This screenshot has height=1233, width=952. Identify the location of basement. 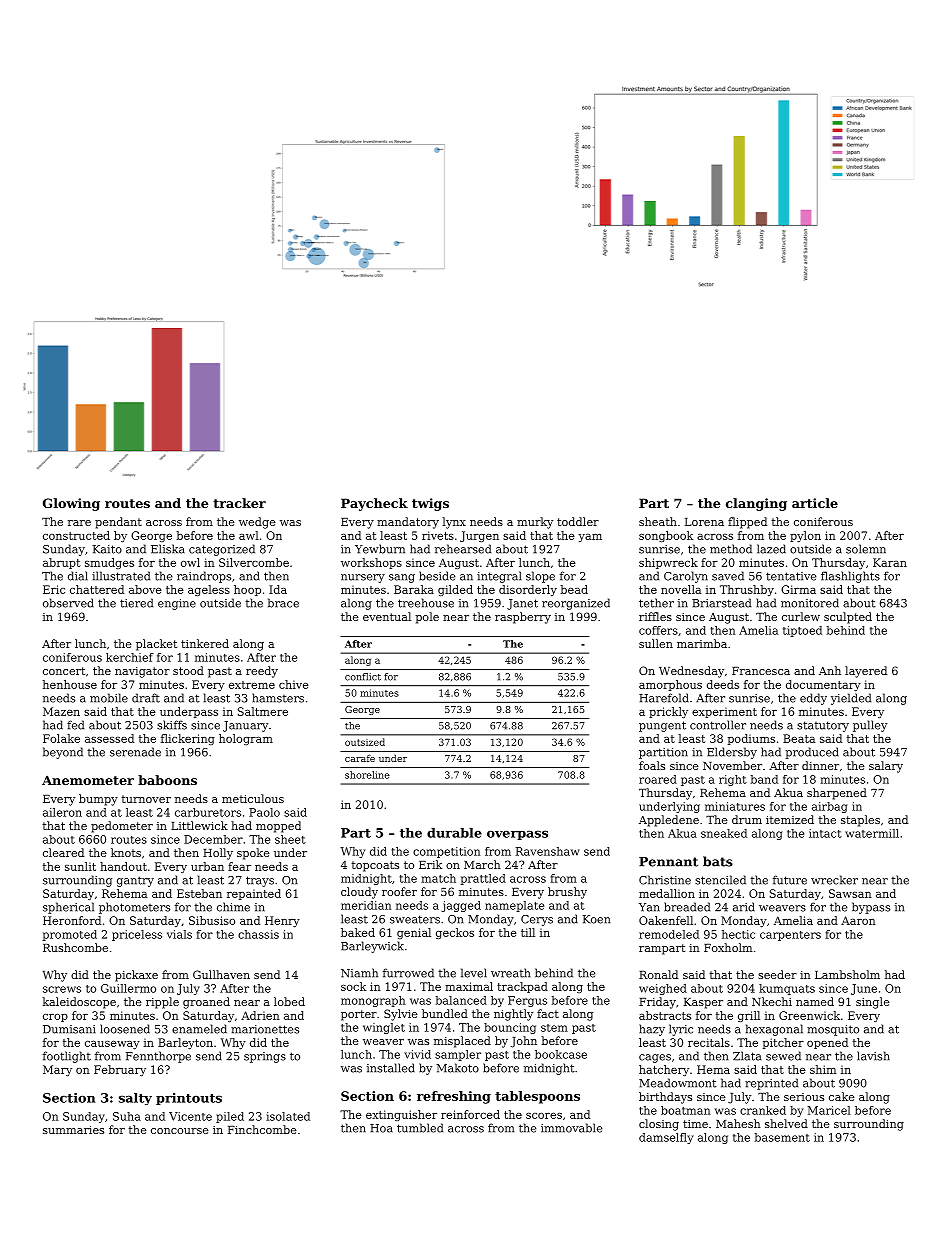
(782, 1137).
